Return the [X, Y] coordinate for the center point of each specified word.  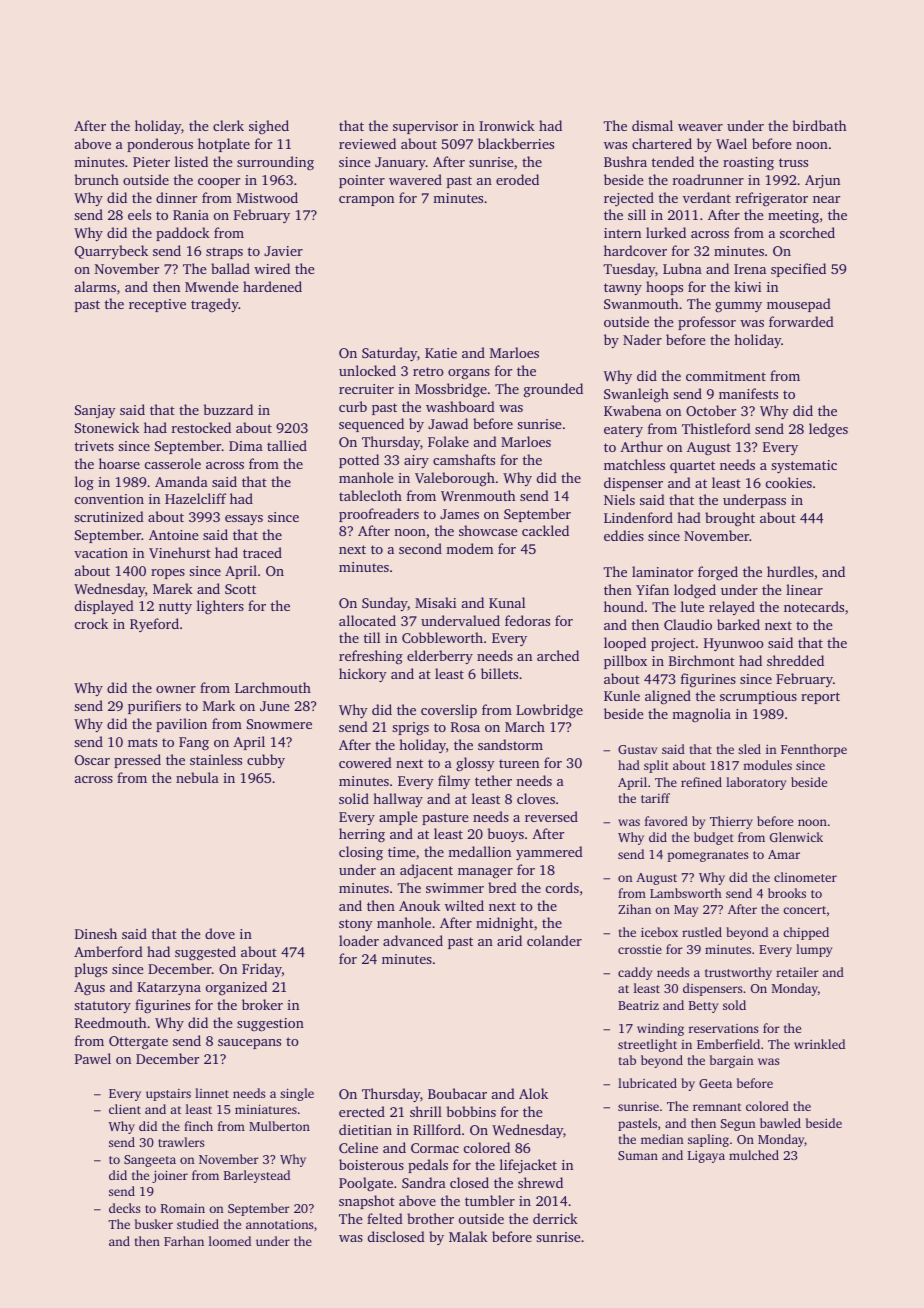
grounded [553, 390]
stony [356, 925]
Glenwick [796, 837]
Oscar [92, 760]
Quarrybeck [111, 252]
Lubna [682, 268]
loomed [230, 1241]
